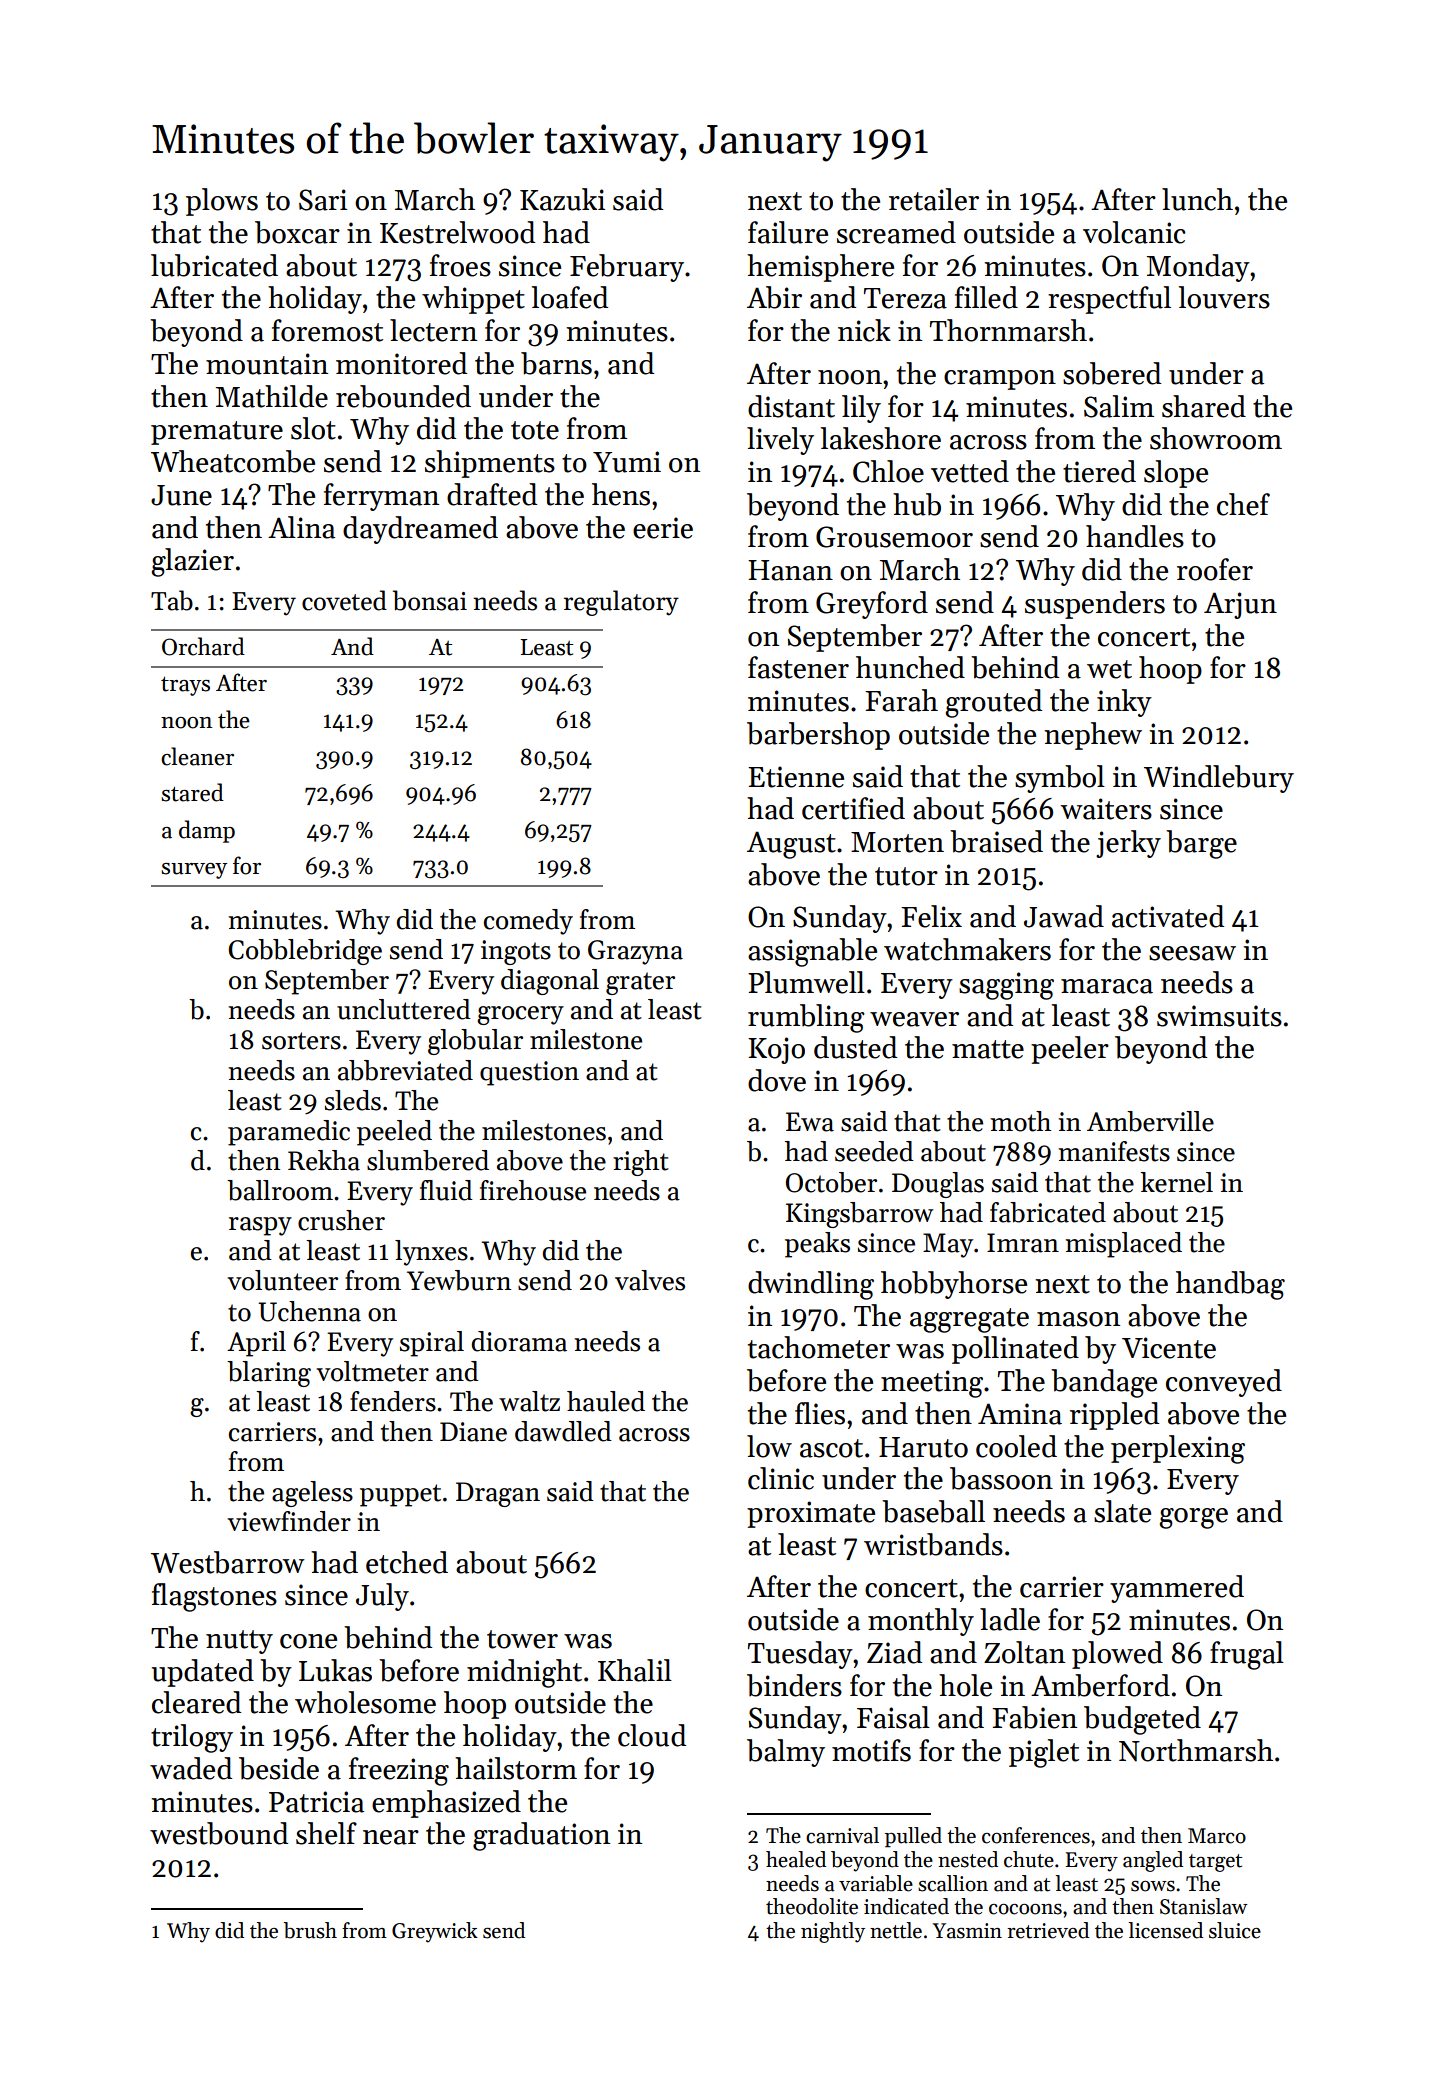 Image resolution: width=1450 pixels, height=2100 pixels. I want to click on clinic, so click(781, 1478).
